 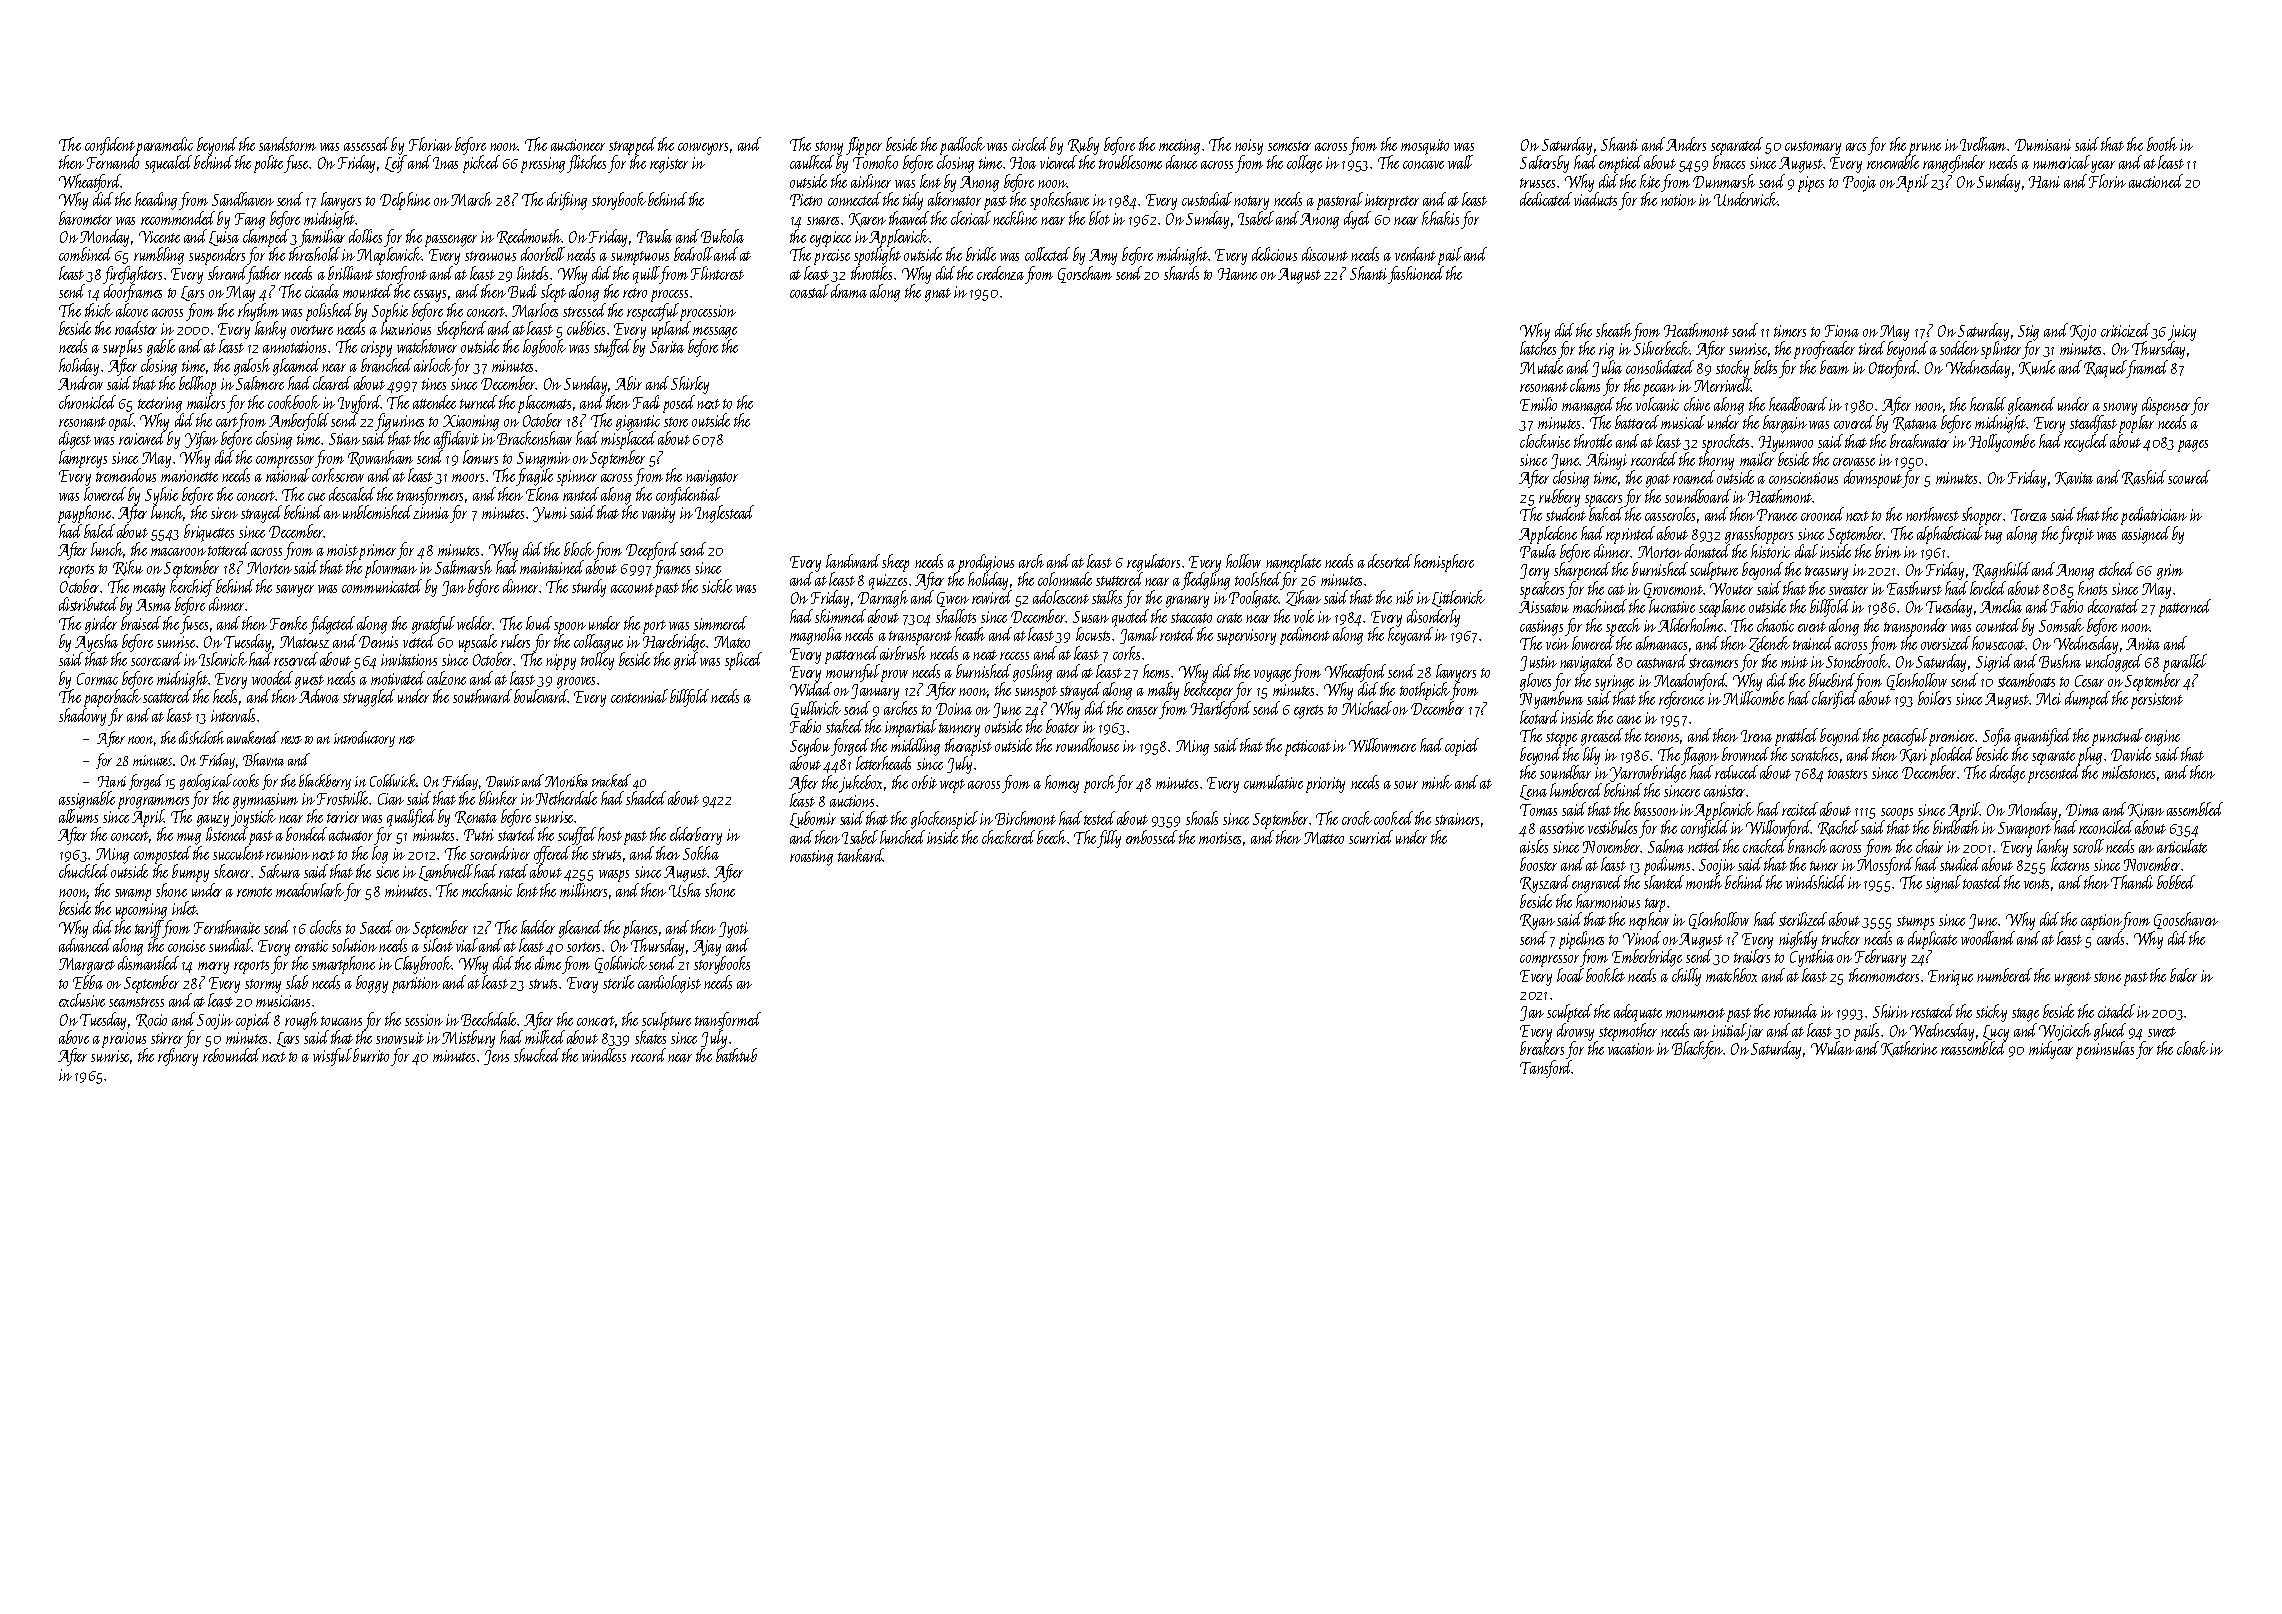 What do you see at coordinates (1181, 273) in the document?
I see `shards` at bounding box center [1181, 273].
